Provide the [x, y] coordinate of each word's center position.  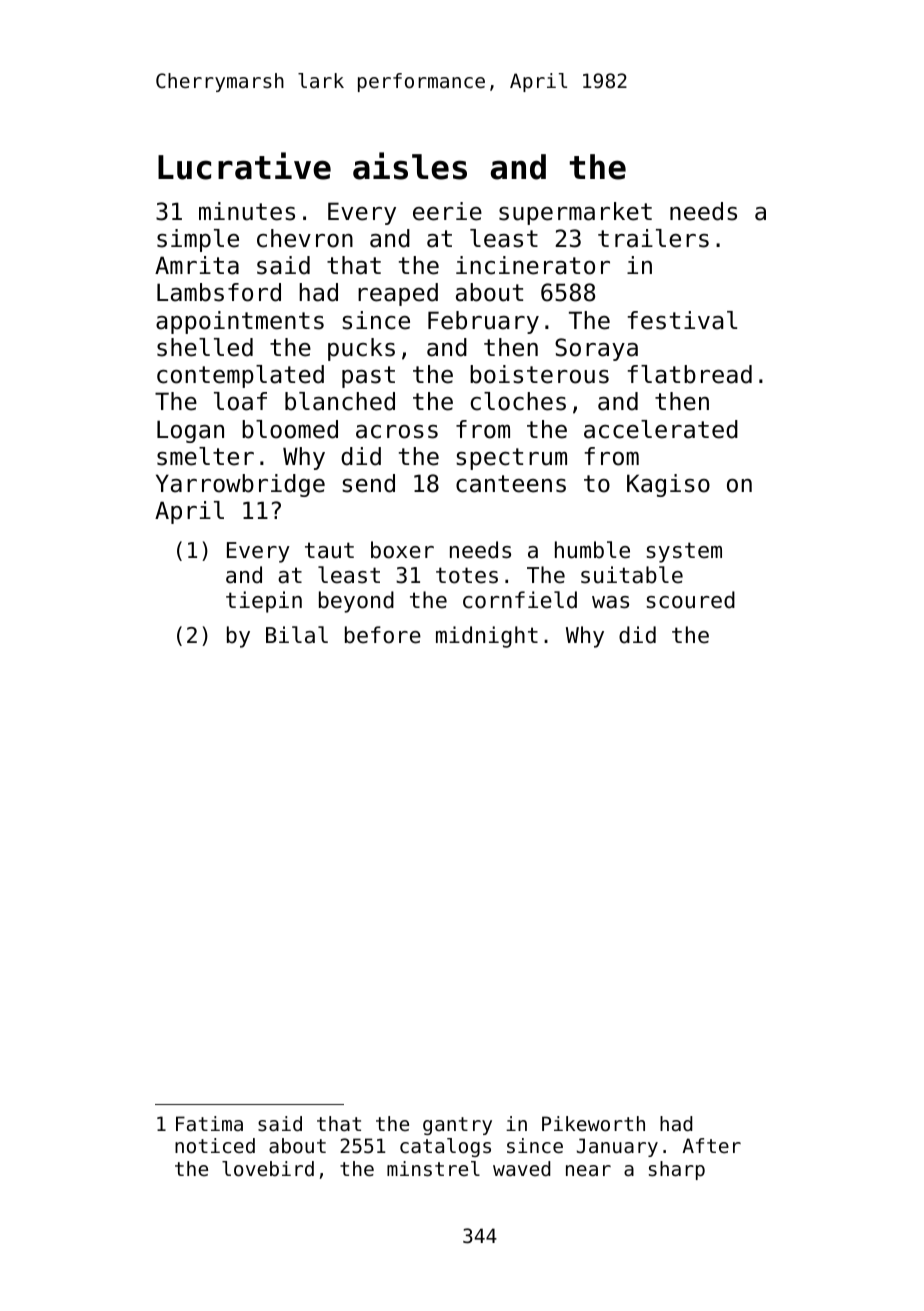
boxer [402, 550]
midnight [487, 637]
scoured [691, 600]
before [383, 635]
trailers [653, 238]
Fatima [209, 1124]
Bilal [297, 635]
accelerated [661, 429]
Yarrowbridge [240, 485]
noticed [215, 1146]
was [610, 602]
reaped [398, 294]
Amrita [197, 265]
